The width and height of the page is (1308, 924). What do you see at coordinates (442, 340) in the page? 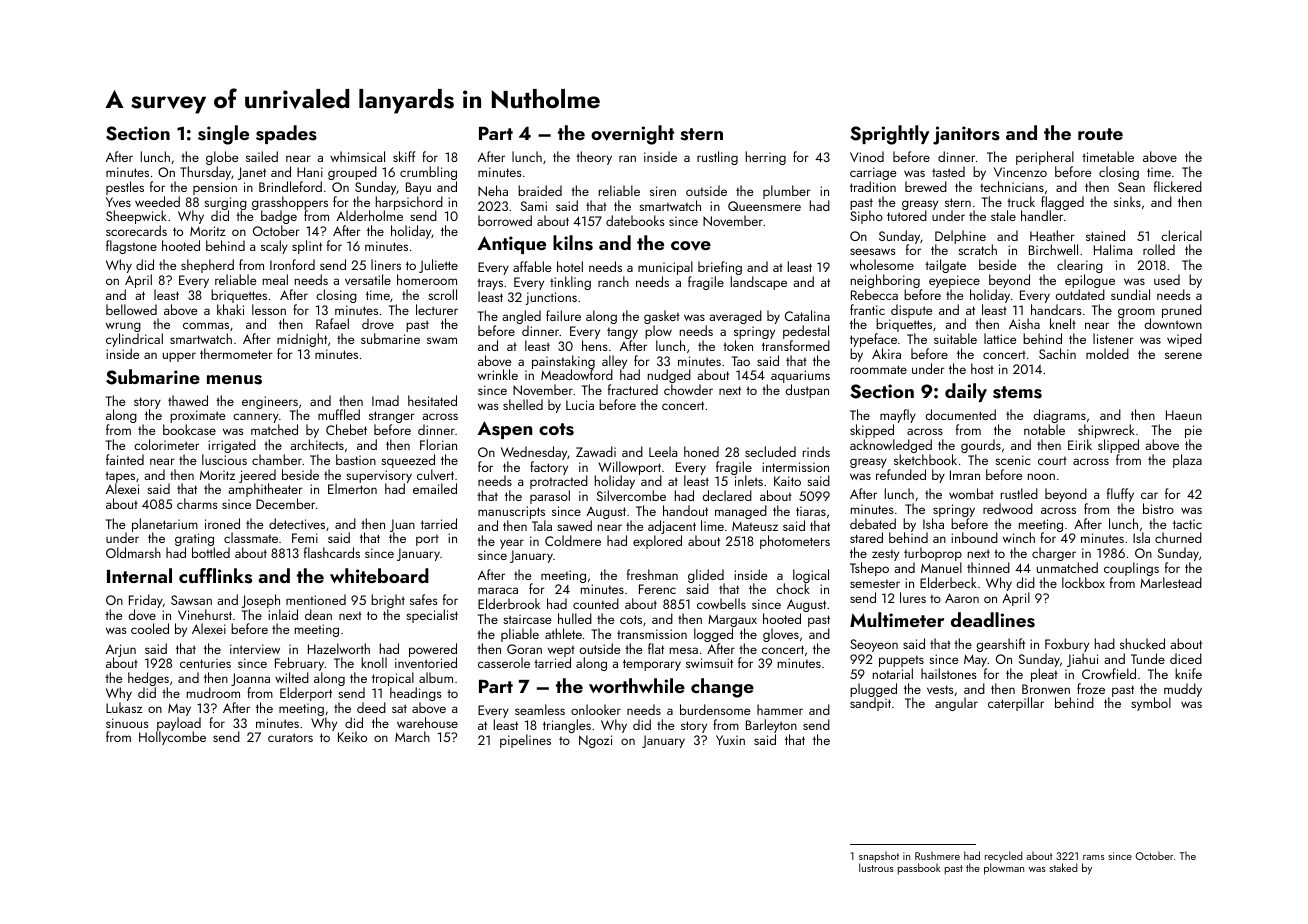
I see `swam` at bounding box center [442, 340].
